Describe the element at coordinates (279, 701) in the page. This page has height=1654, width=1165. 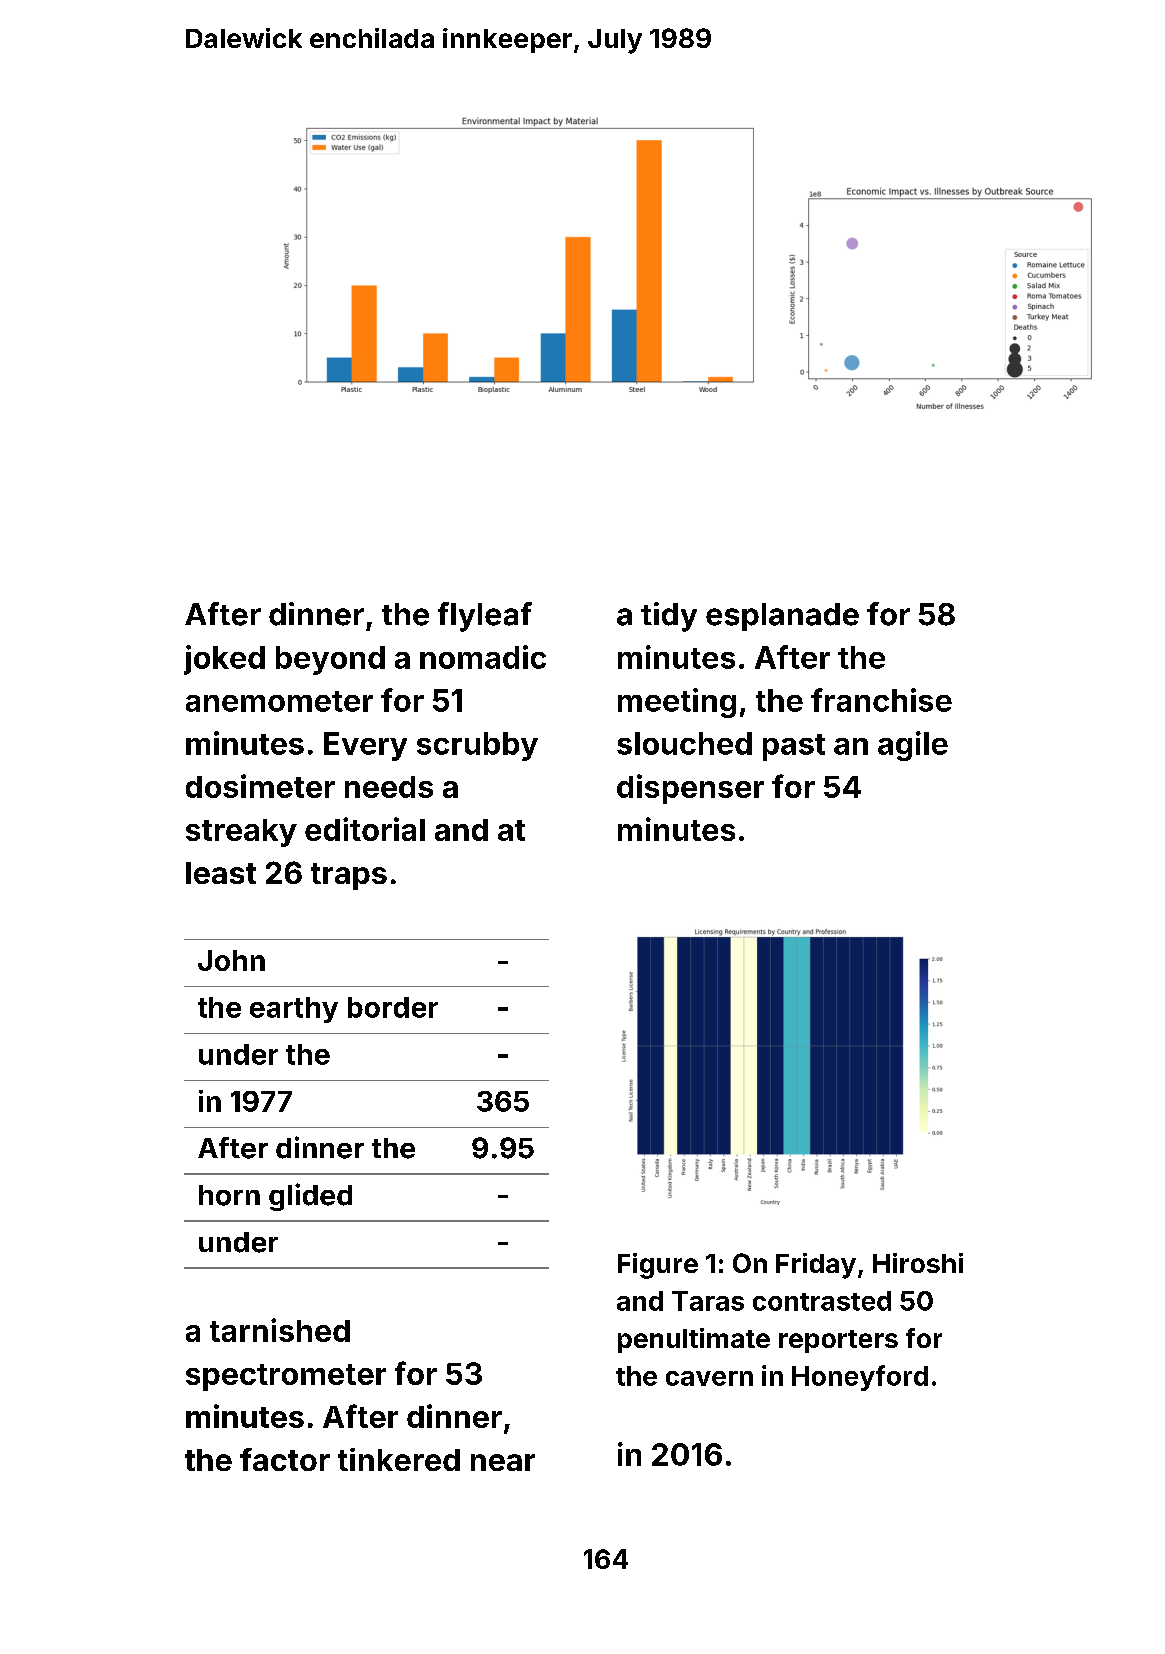
I see `anemometer` at that location.
